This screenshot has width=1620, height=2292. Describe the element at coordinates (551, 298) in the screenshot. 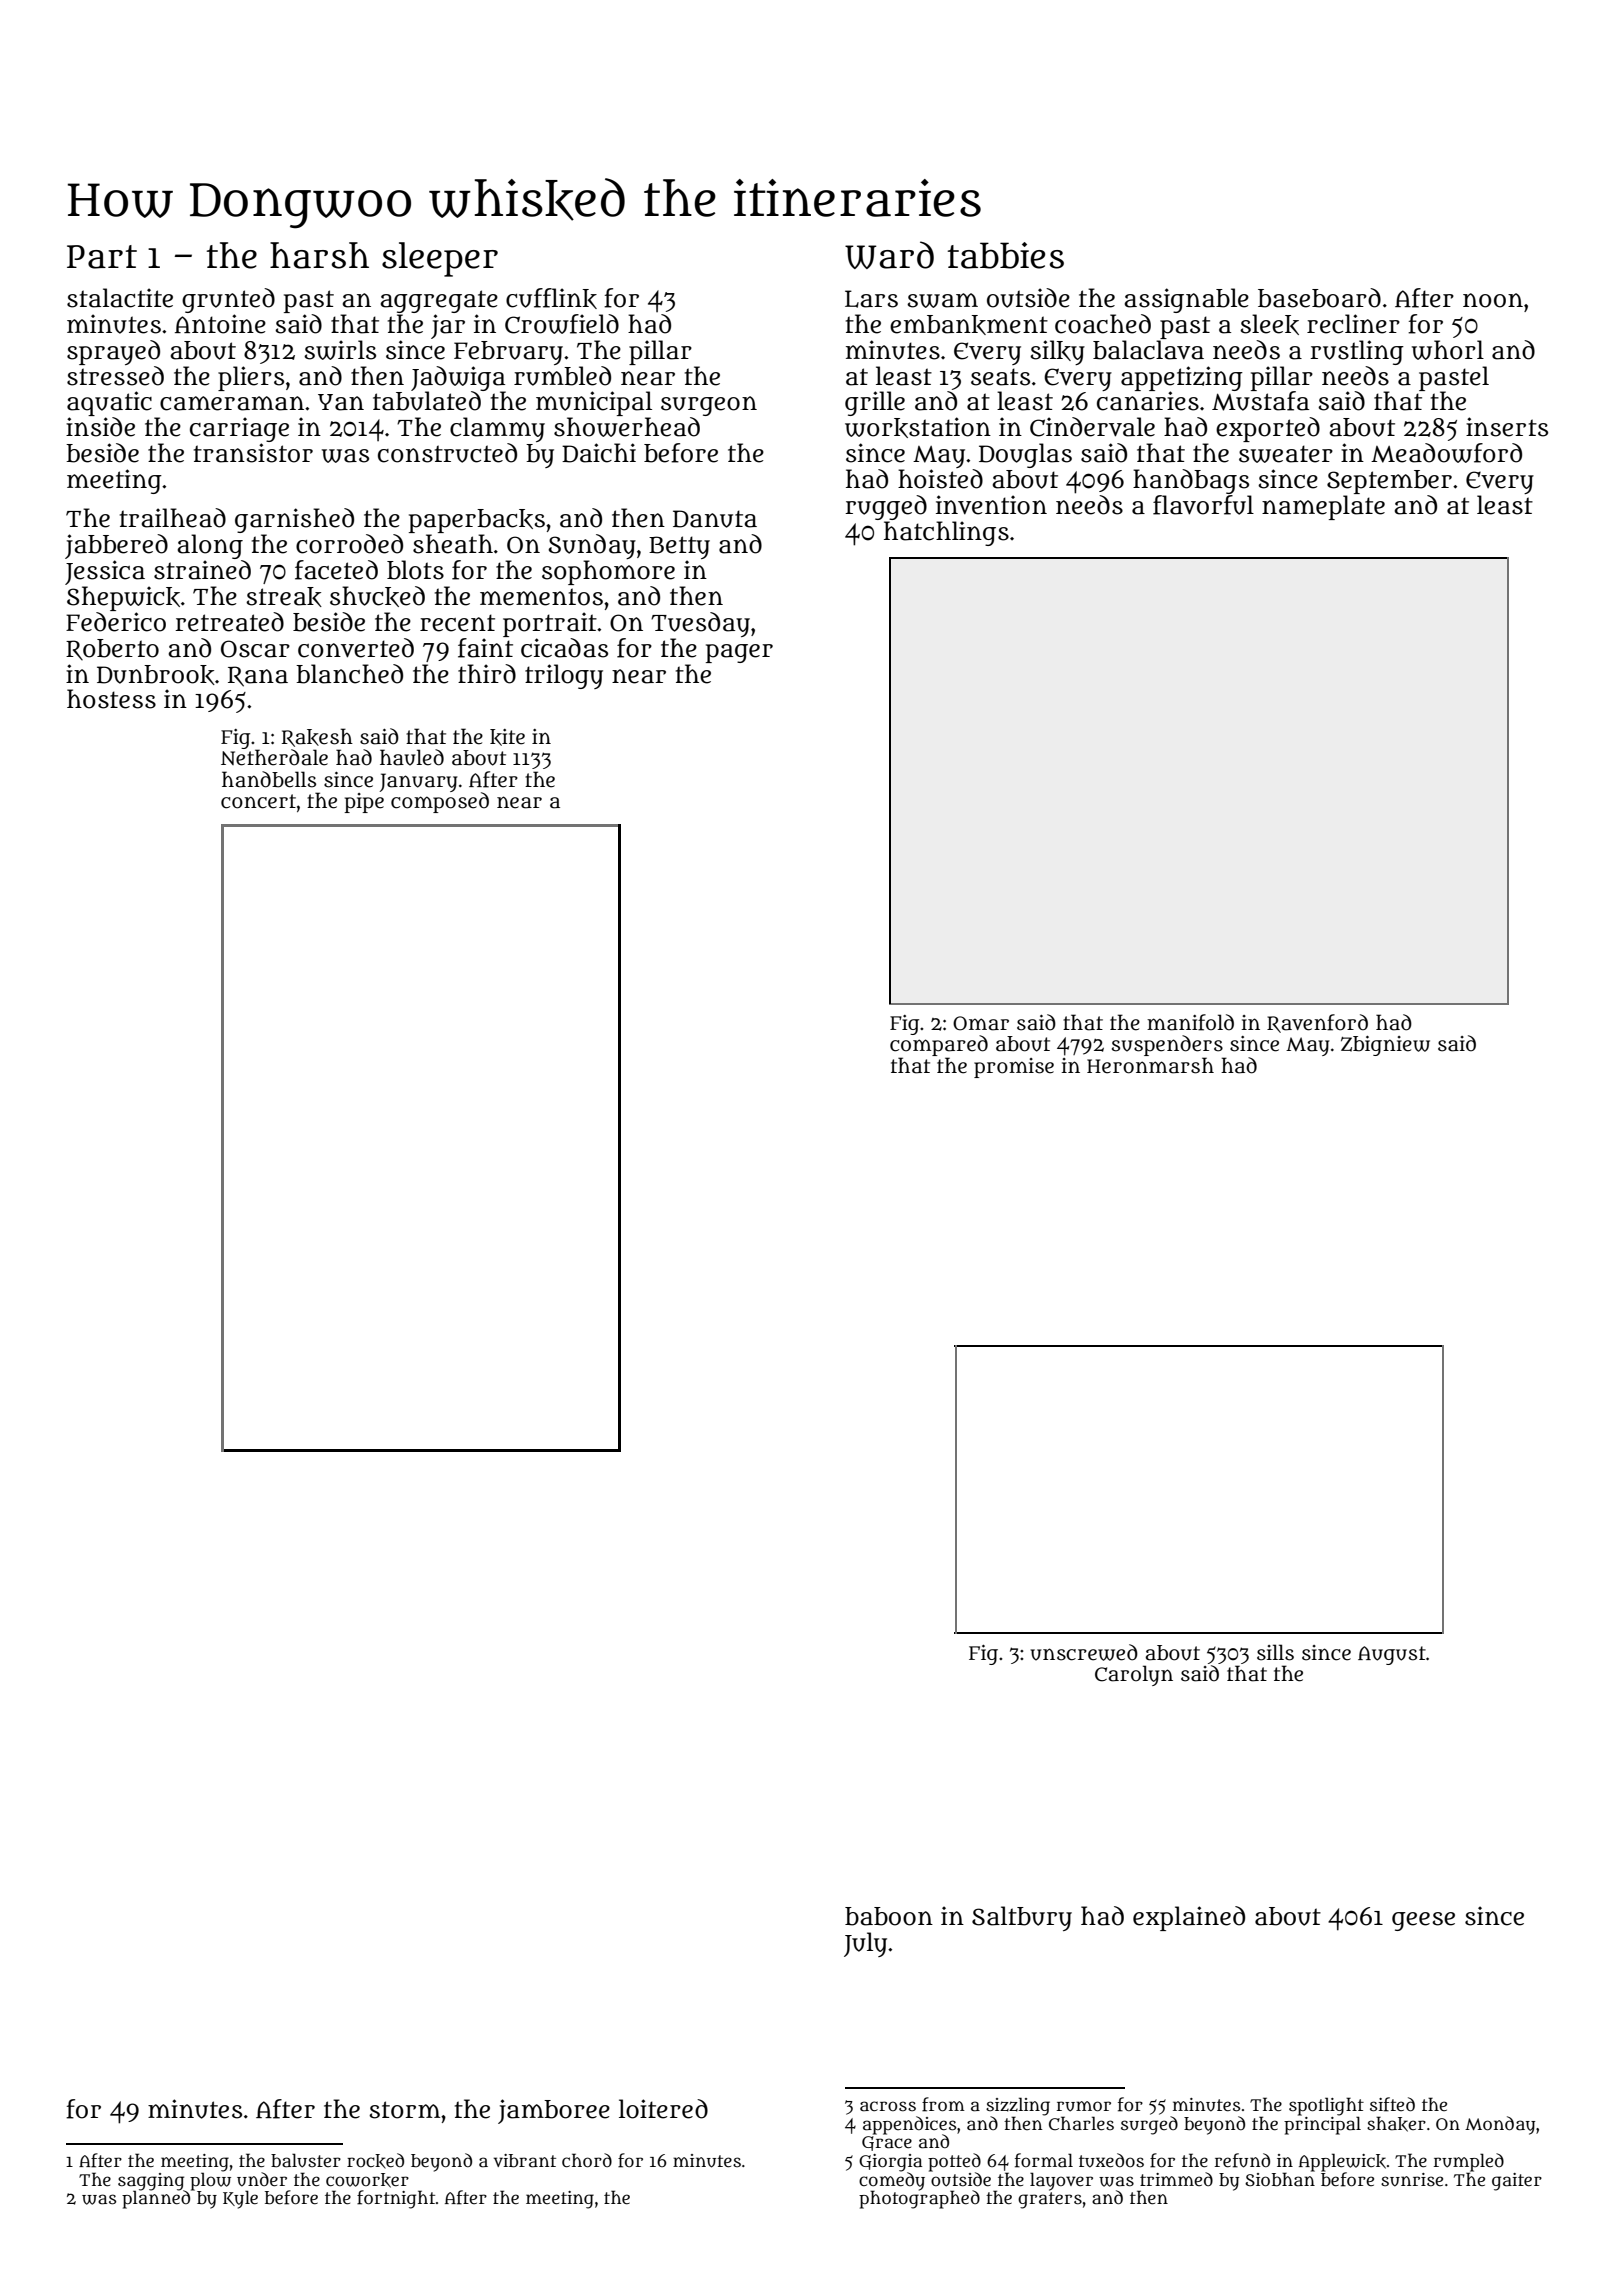

I see `cufflink` at that location.
